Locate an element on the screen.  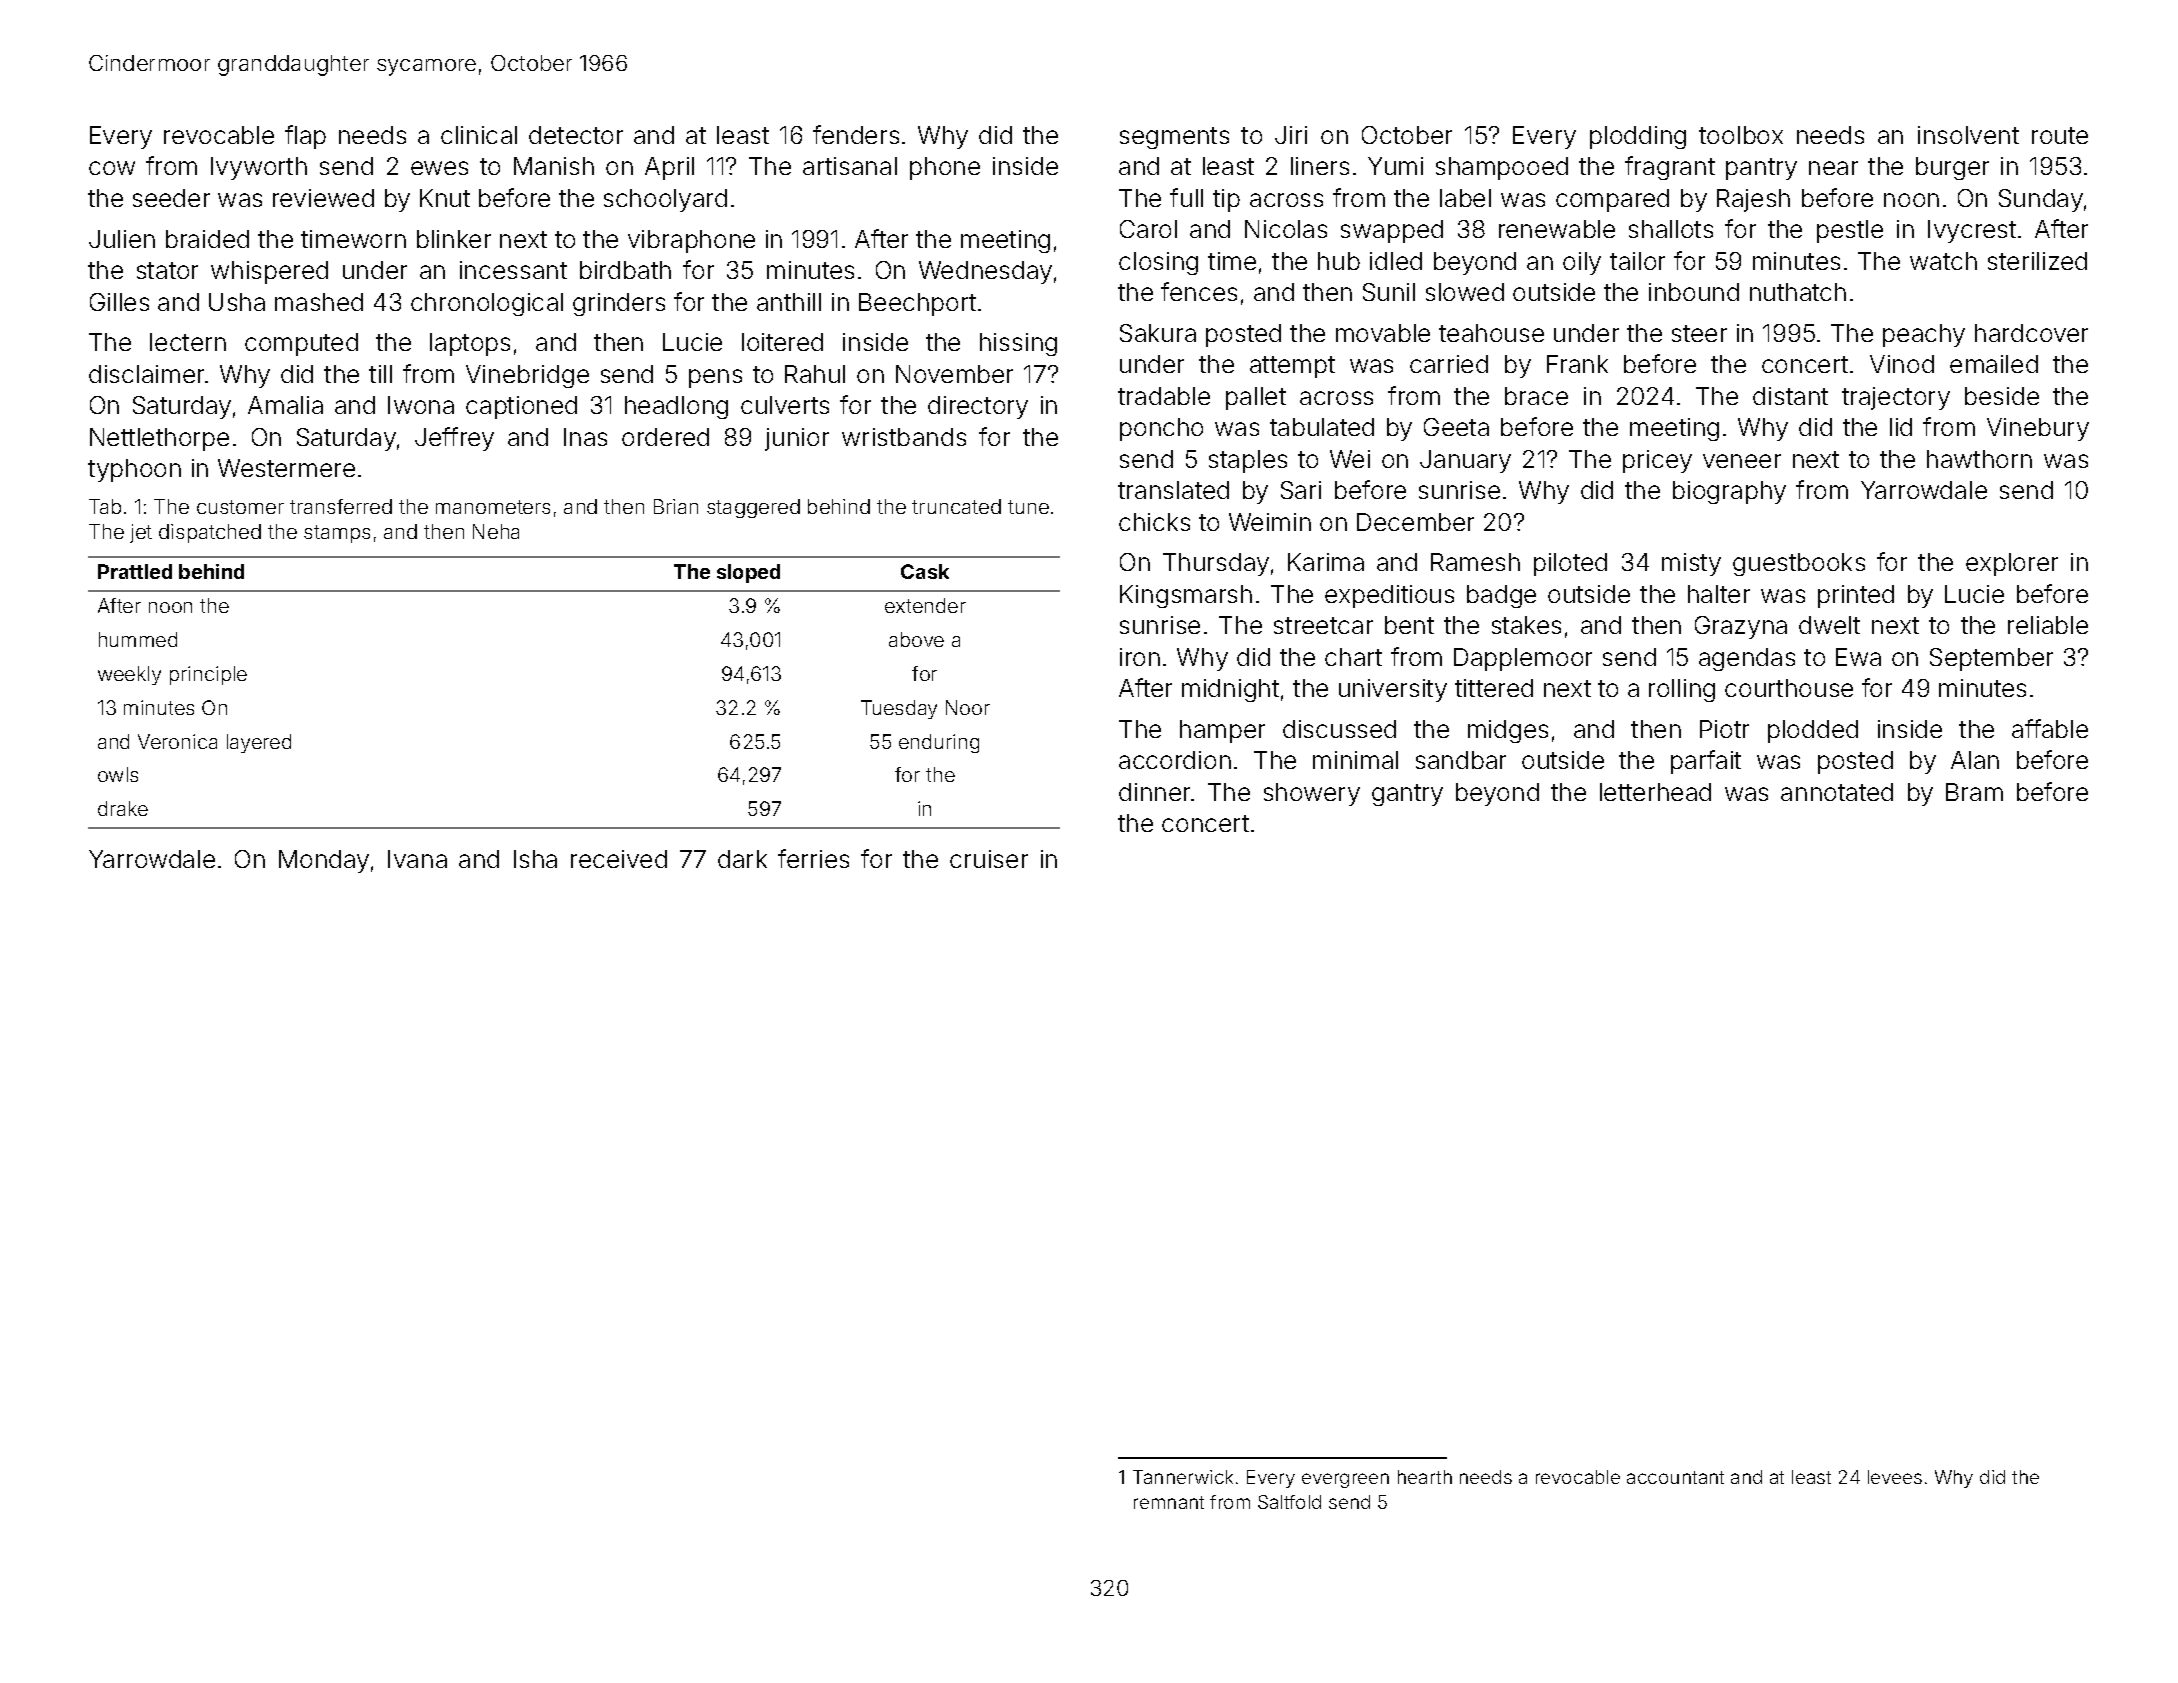
remnant is located at coordinates (1169, 1502).
